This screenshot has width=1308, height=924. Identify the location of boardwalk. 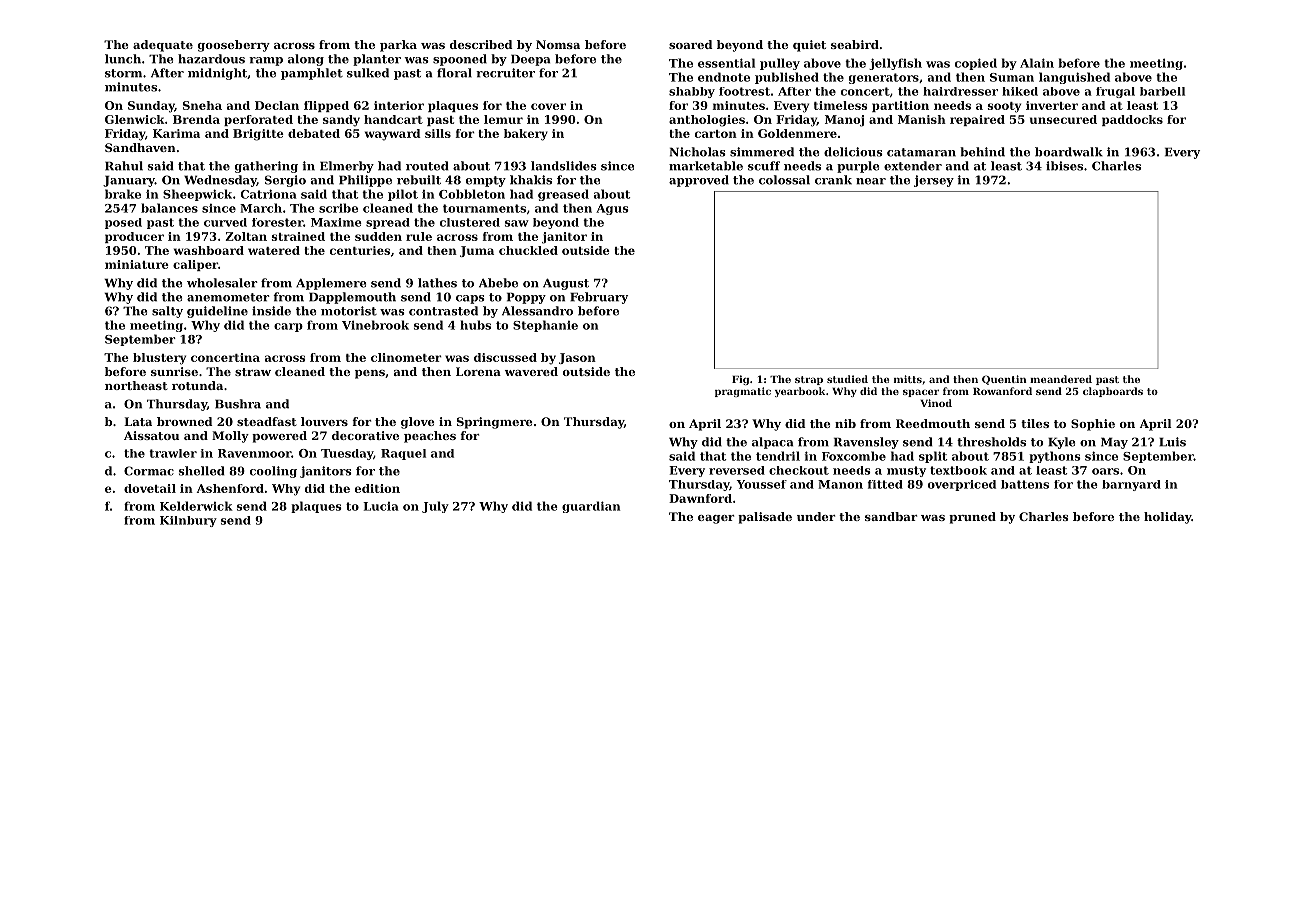
(1069, 152).
